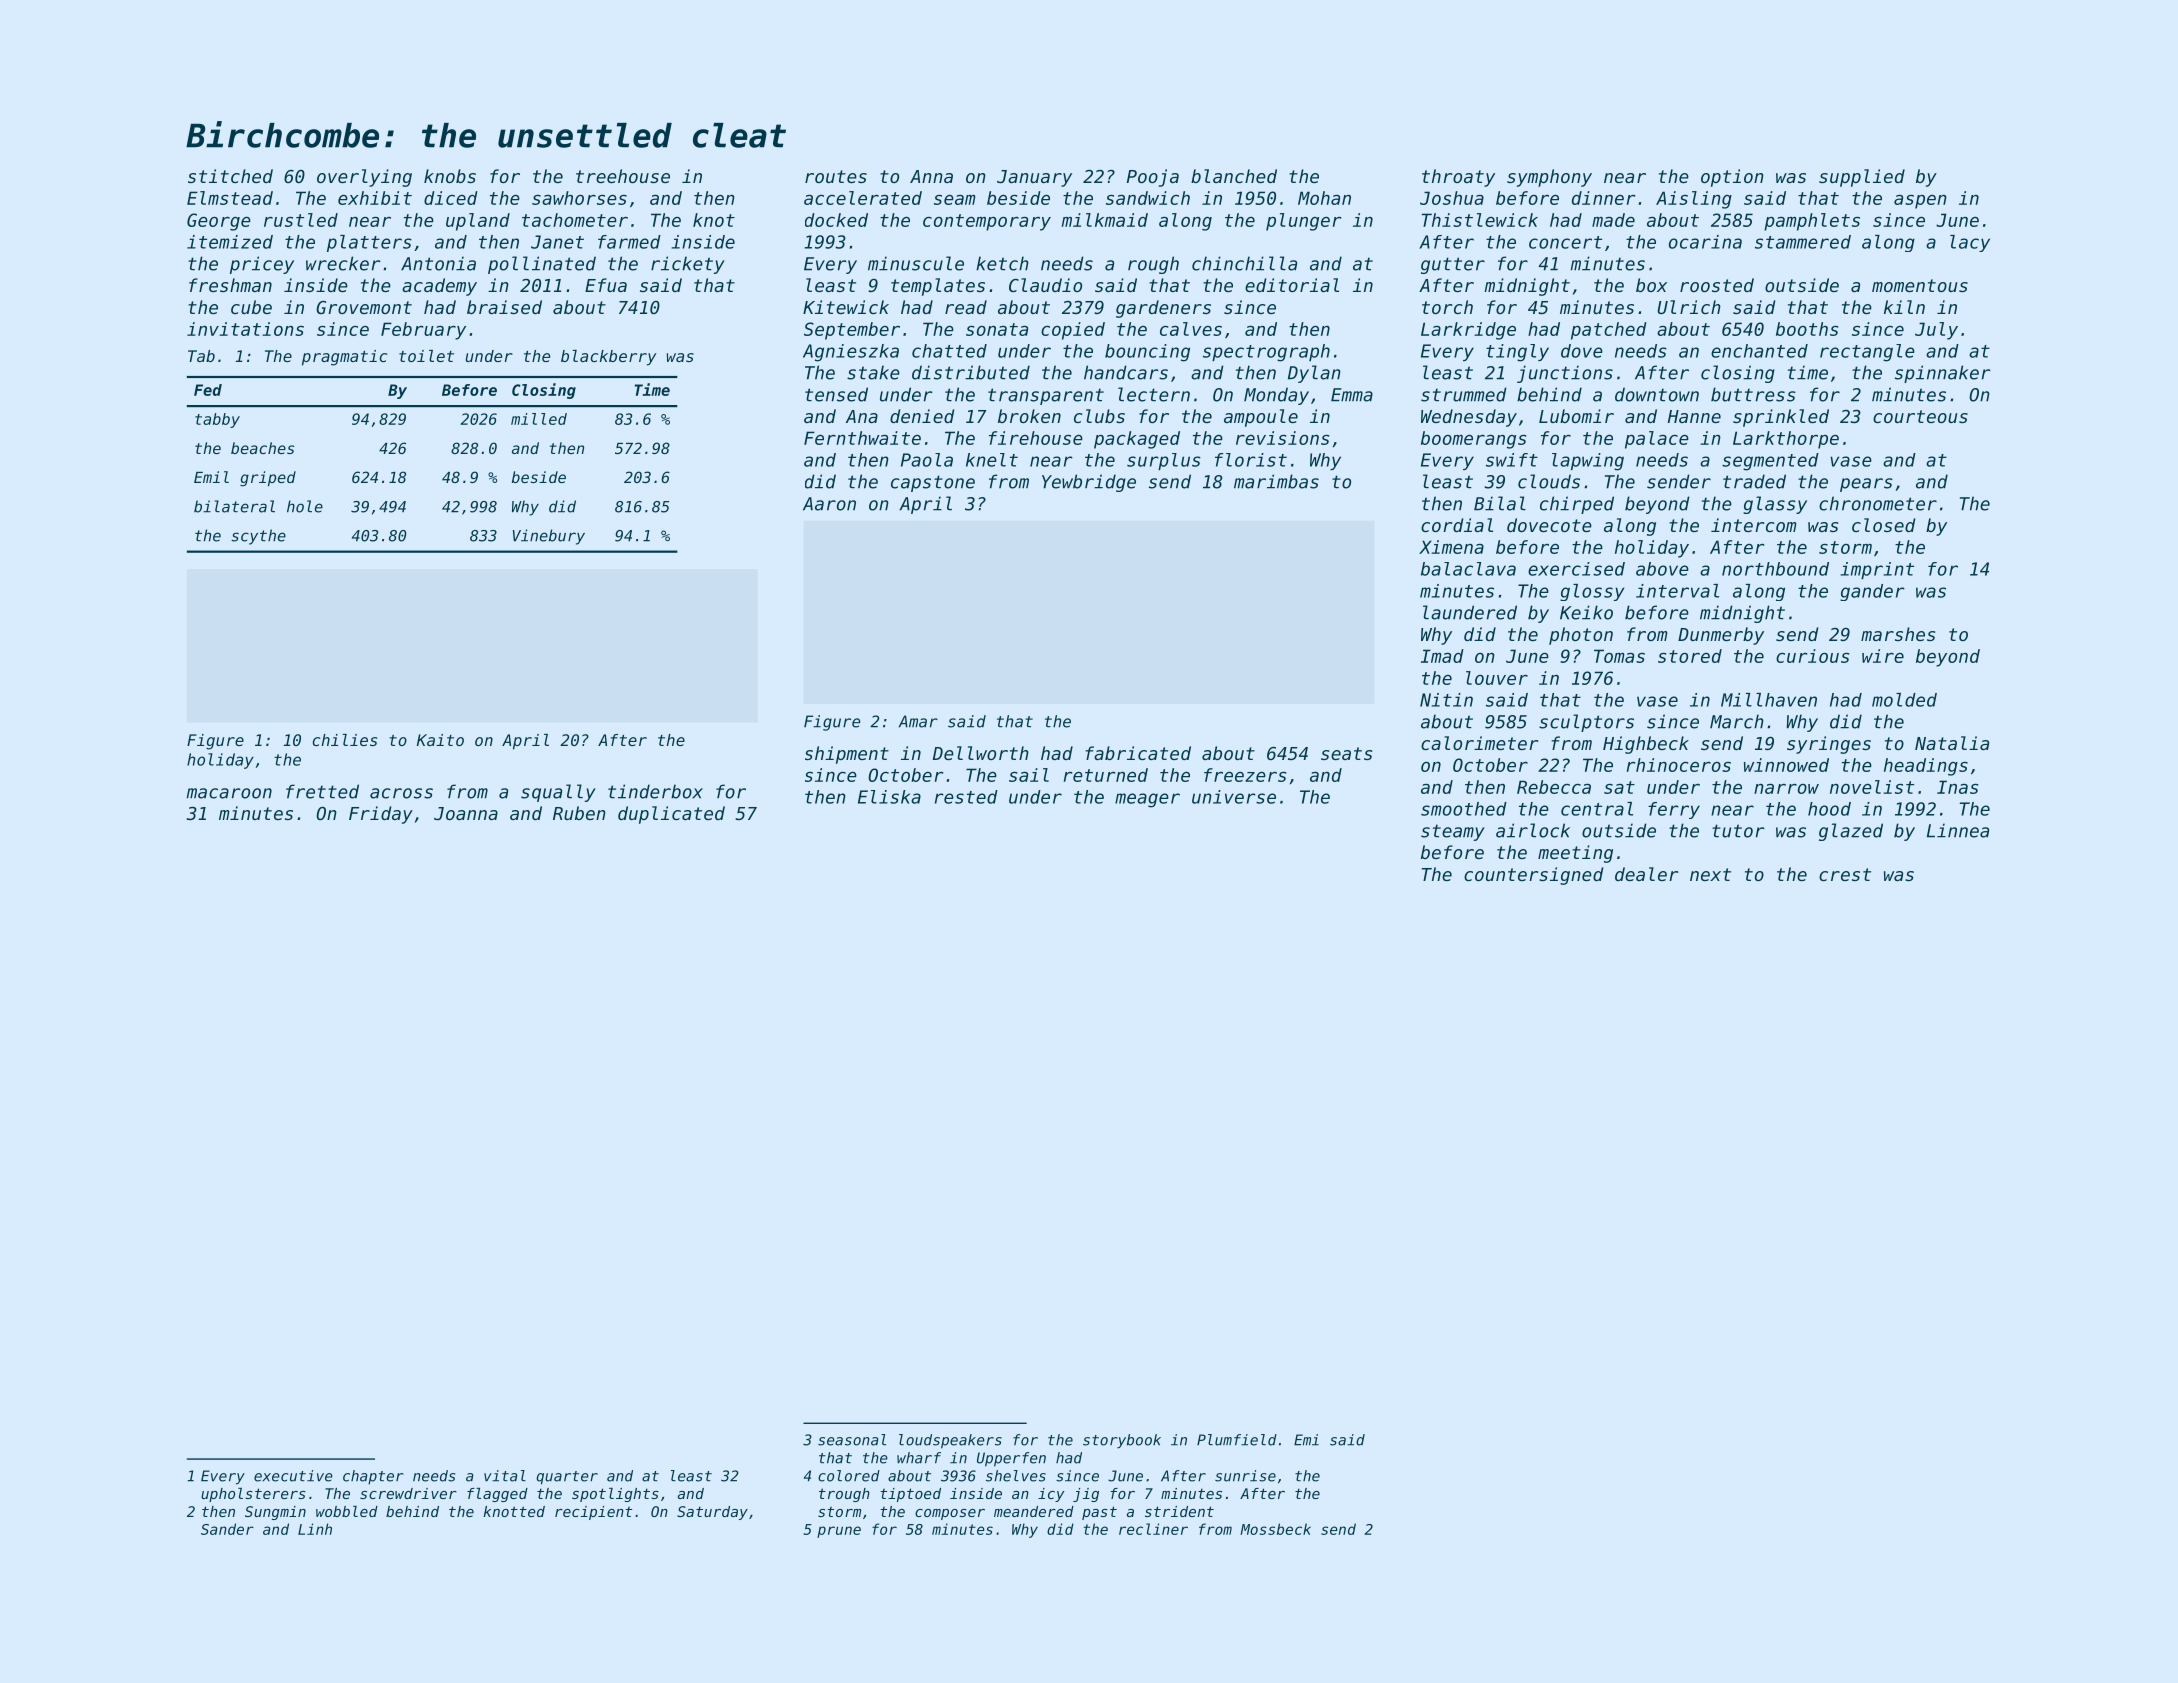 The height and width of the page is (1683, 2178). What do you see at coordinates (1845, 874) in the page?
I see `crest` at bounding box center [1845, 874].
